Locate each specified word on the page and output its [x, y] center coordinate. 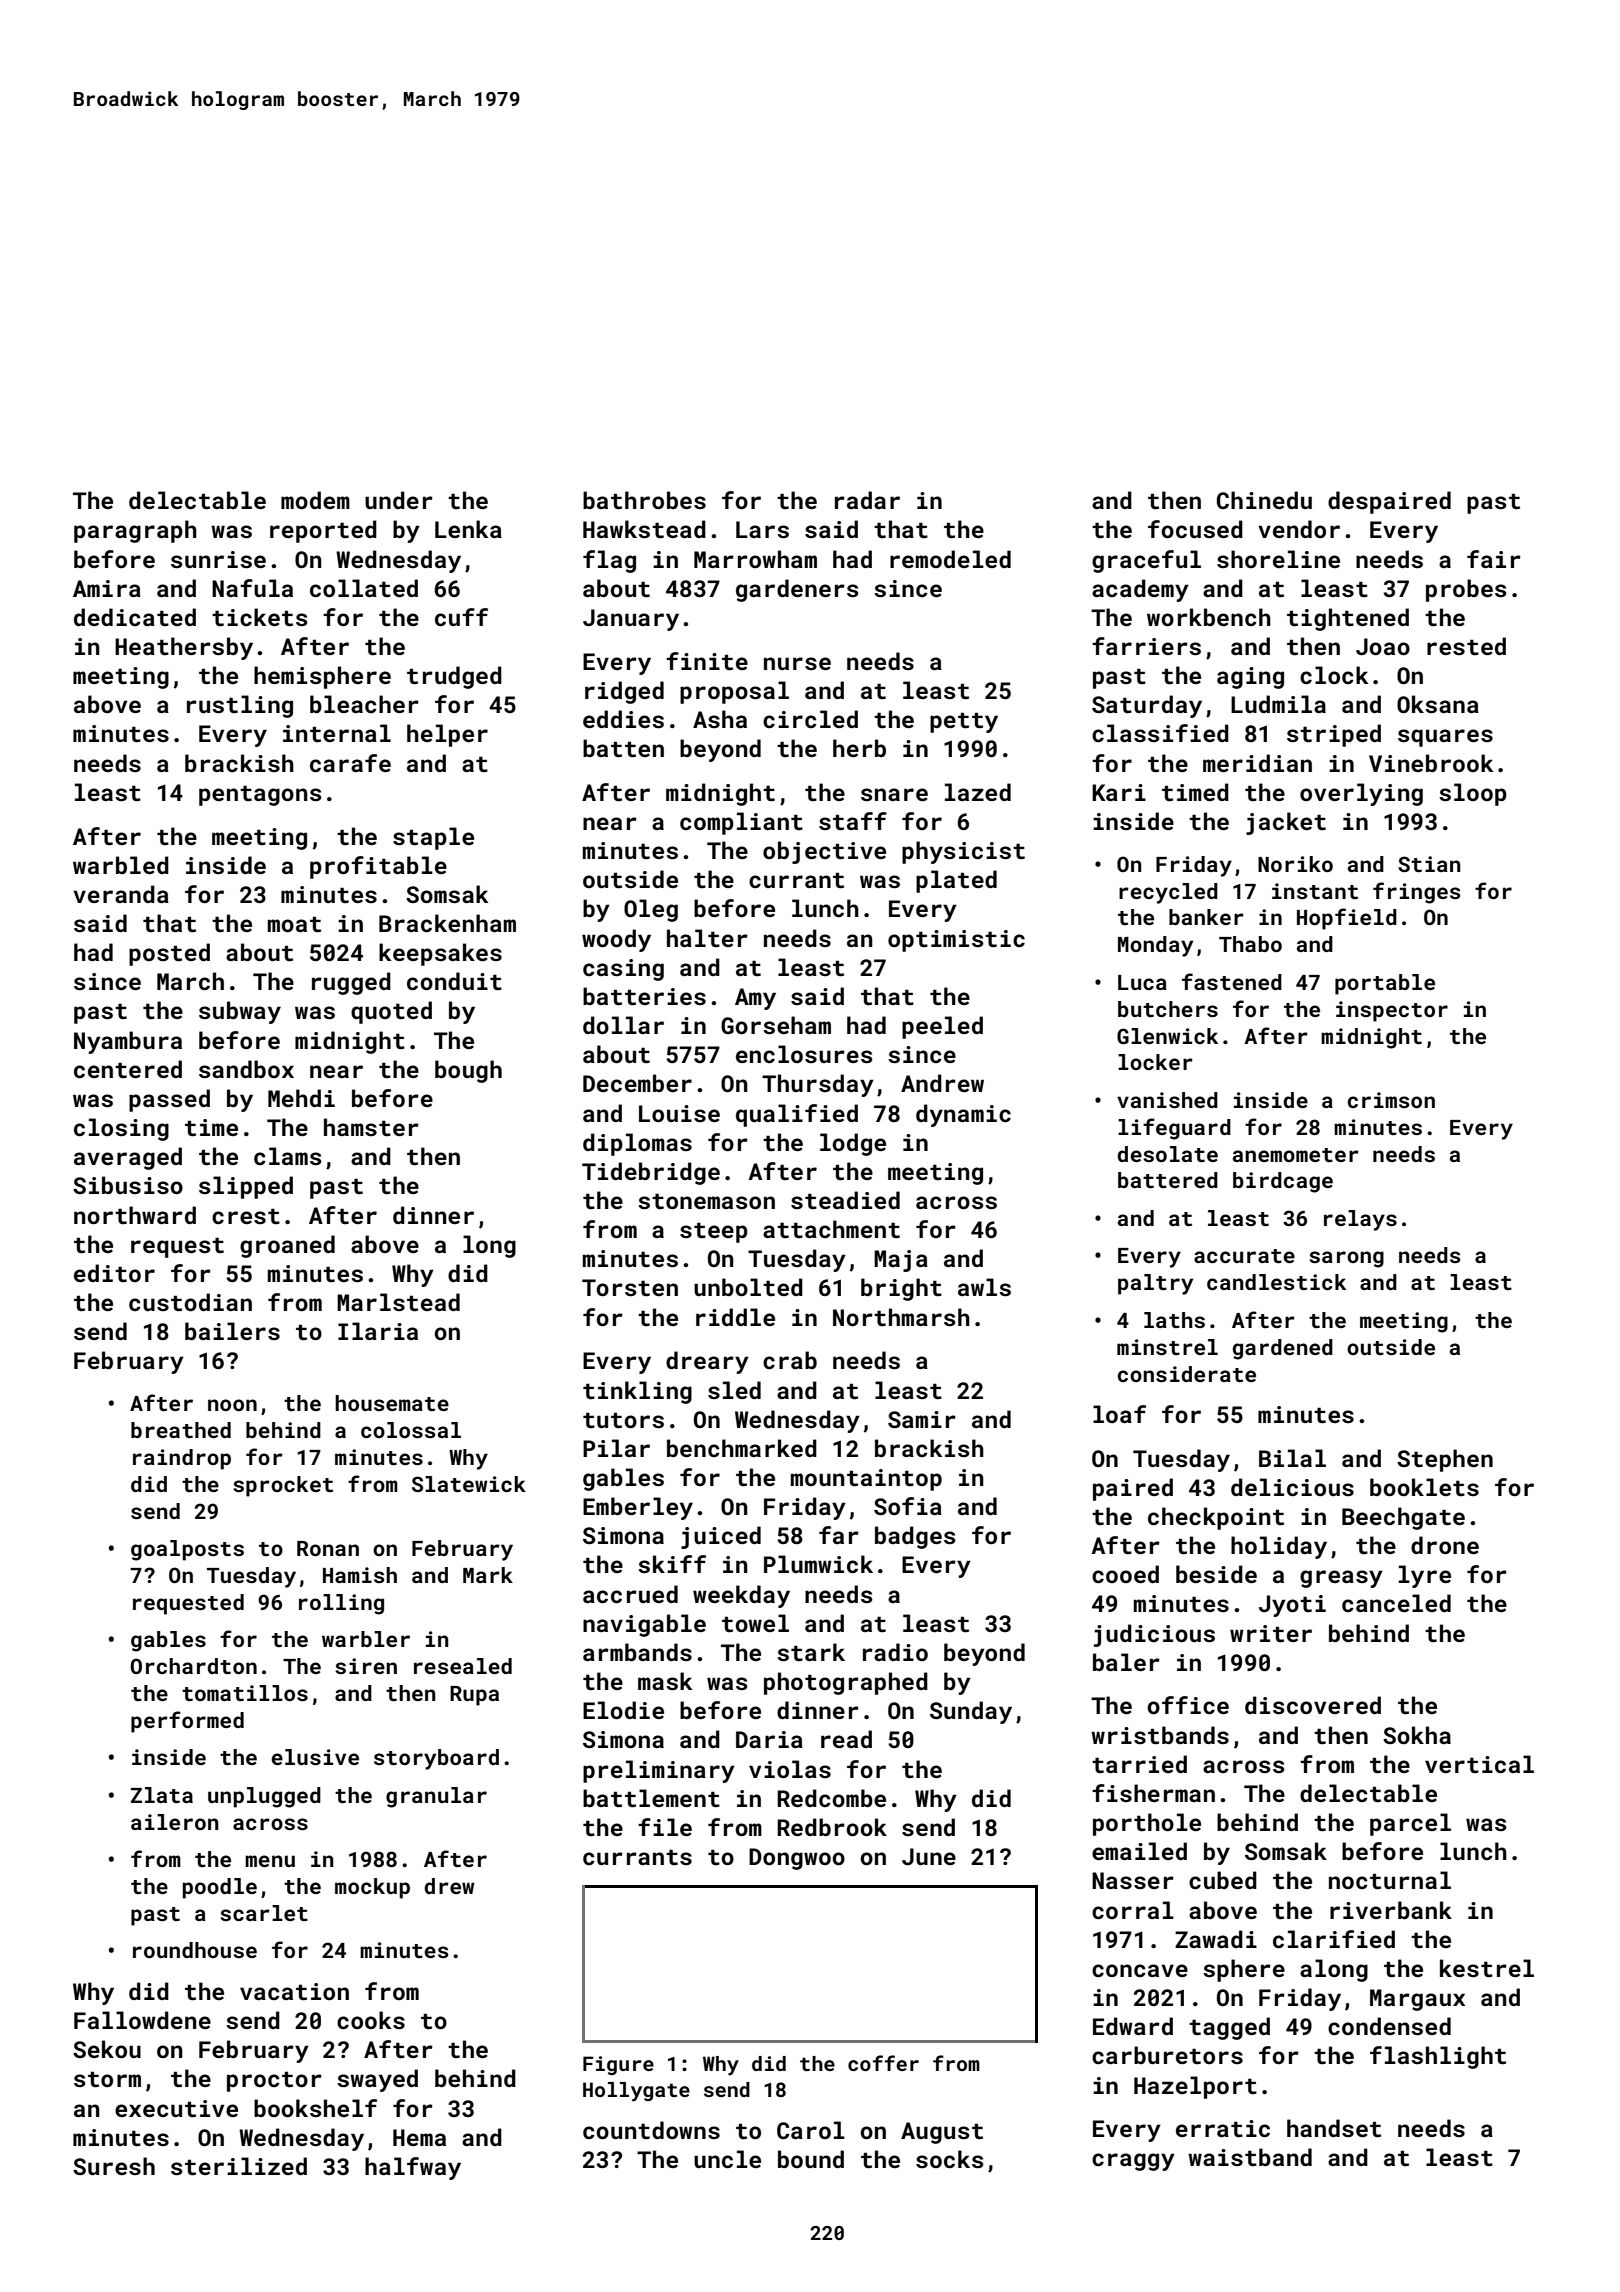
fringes [1417, 893]
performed [187, 1722]
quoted [391, 1012]
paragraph [135, 531]
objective [824, 852]
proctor [274, 2082]
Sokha [1417, 1735]
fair [1494, 559]
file [665, 1827]
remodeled [950, 559]
